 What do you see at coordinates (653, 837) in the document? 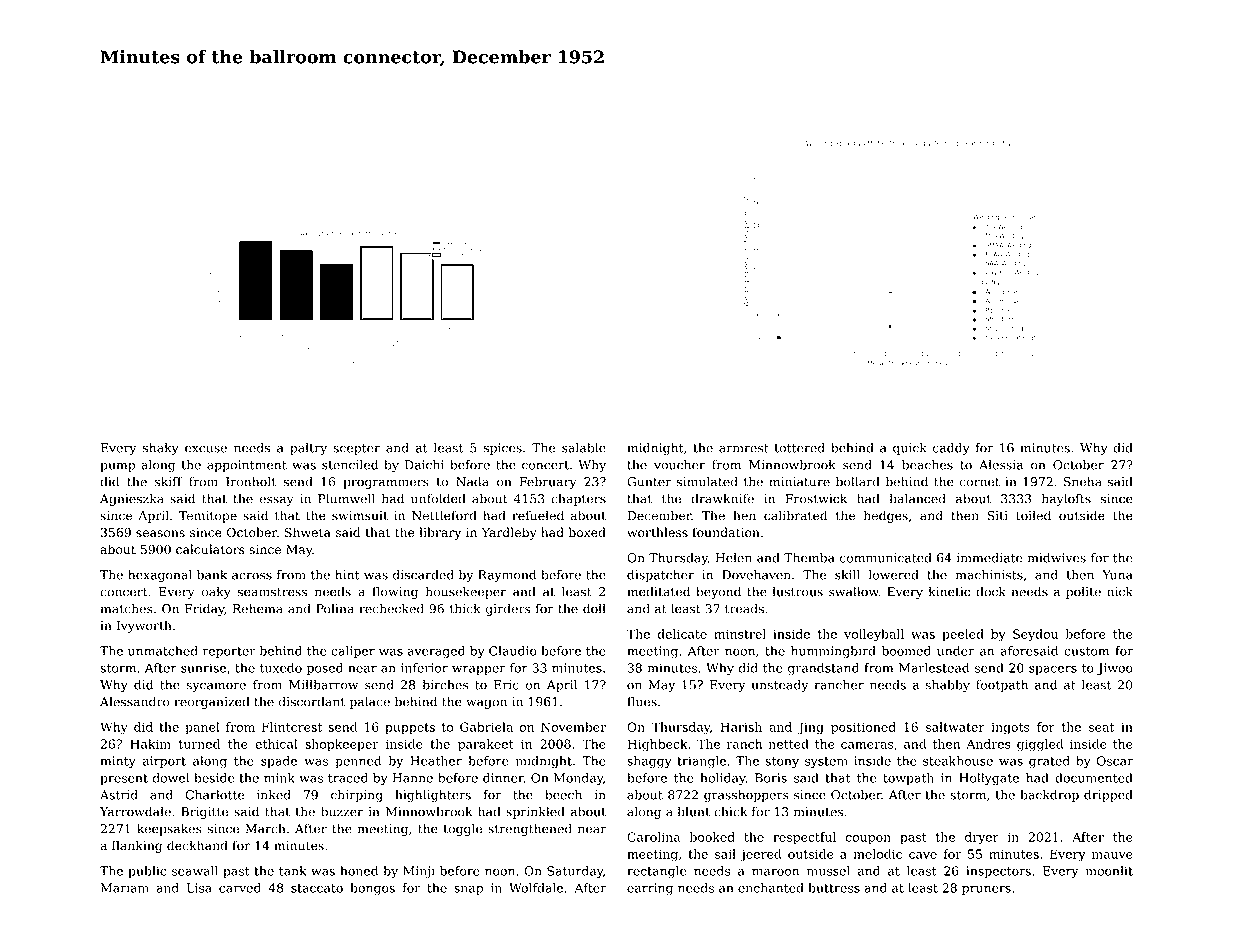
I see `Carolina` at bounding box center [653, 837].
